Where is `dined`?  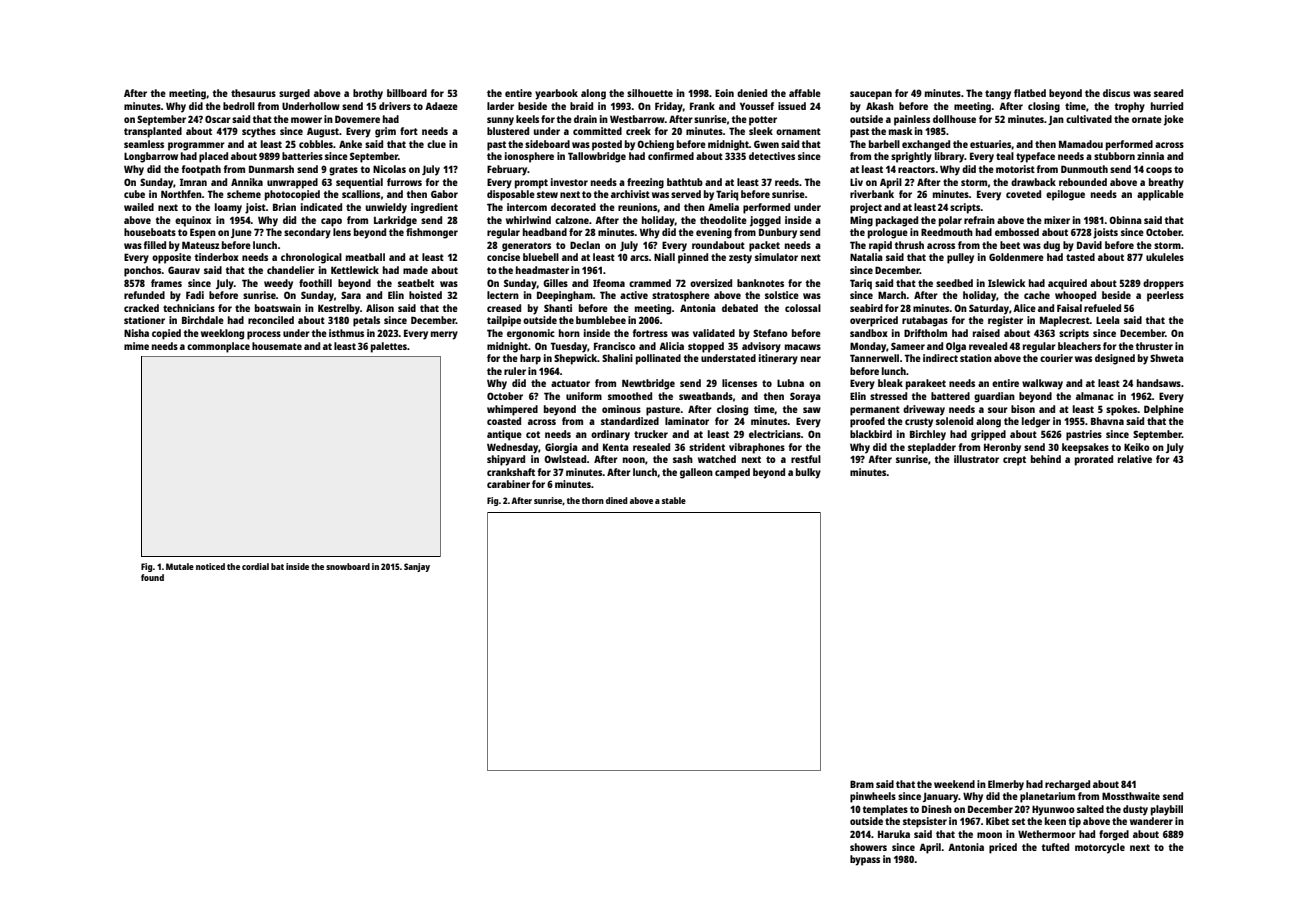
dined is located at coordinates (617, 500).
